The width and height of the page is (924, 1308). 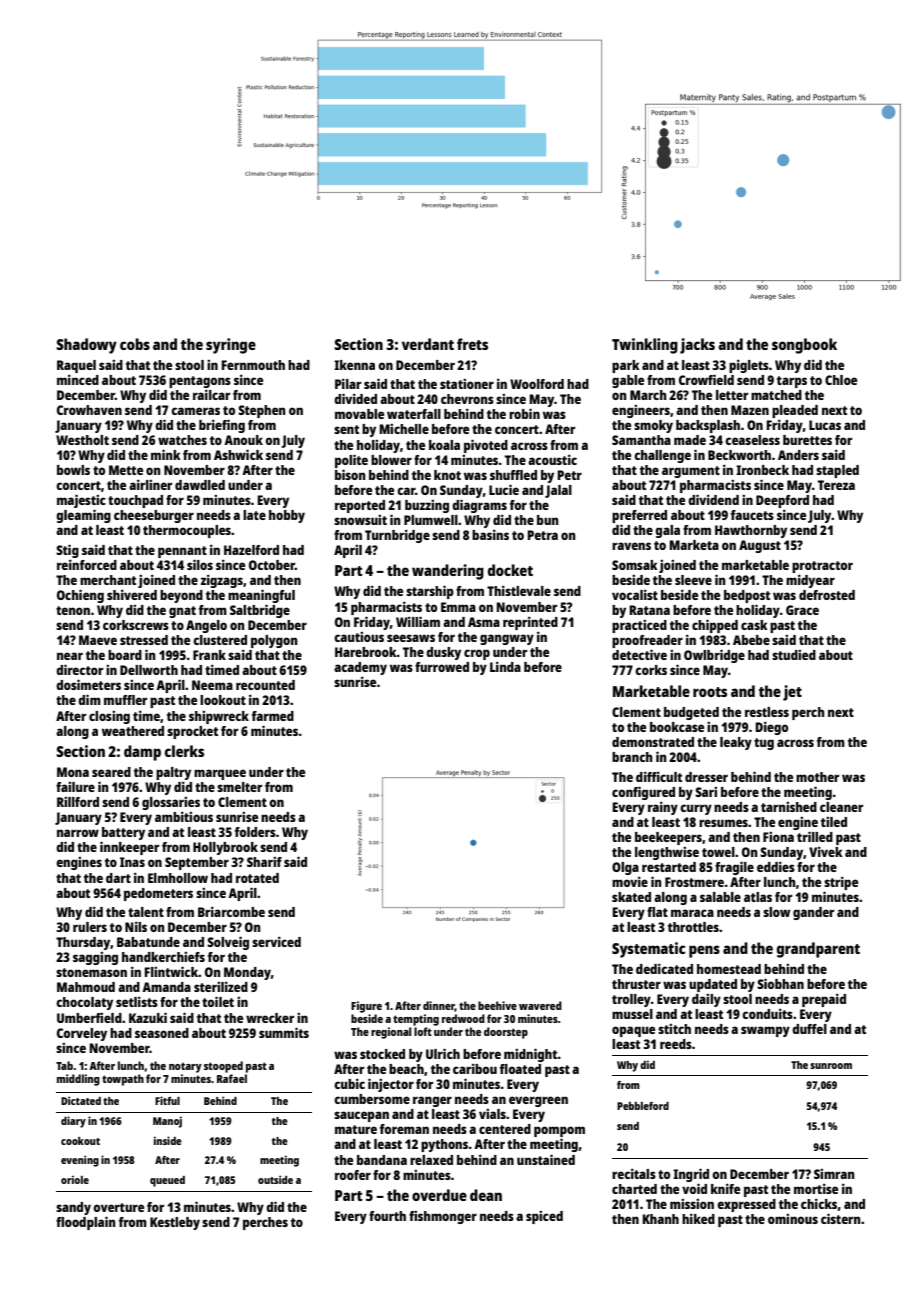 I want to click on Solveig, so click(x=228, y=943).
